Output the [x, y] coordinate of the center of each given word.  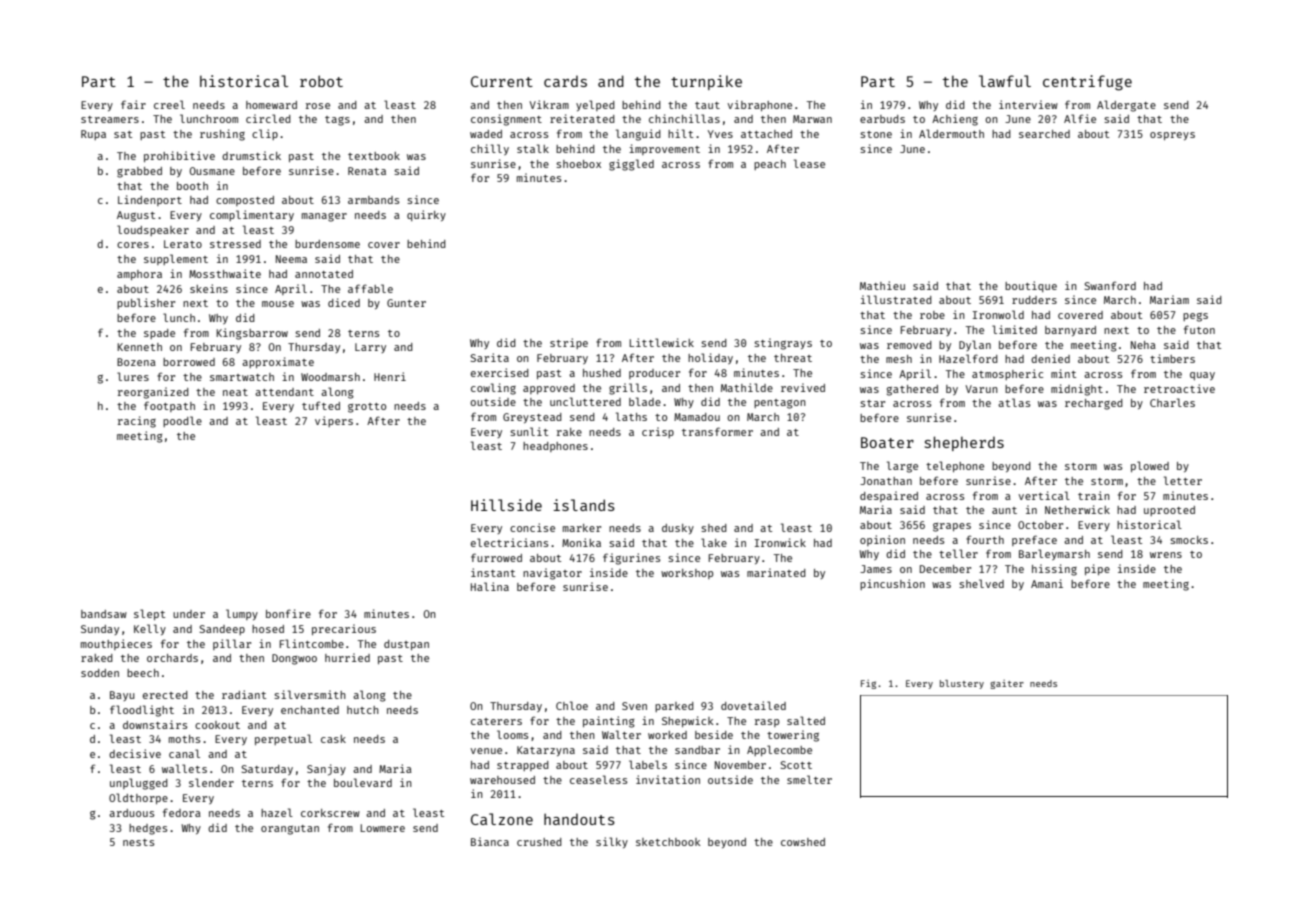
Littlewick [661, 342]
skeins [209, 288]
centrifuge [1087, 83]
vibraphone [760, 105]
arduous [131, 813]
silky [612, 842]
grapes [952, 527]
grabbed [139, 172]
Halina [490, 586]
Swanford [1110, 285]
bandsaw [104, 614]
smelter [809, 779]
